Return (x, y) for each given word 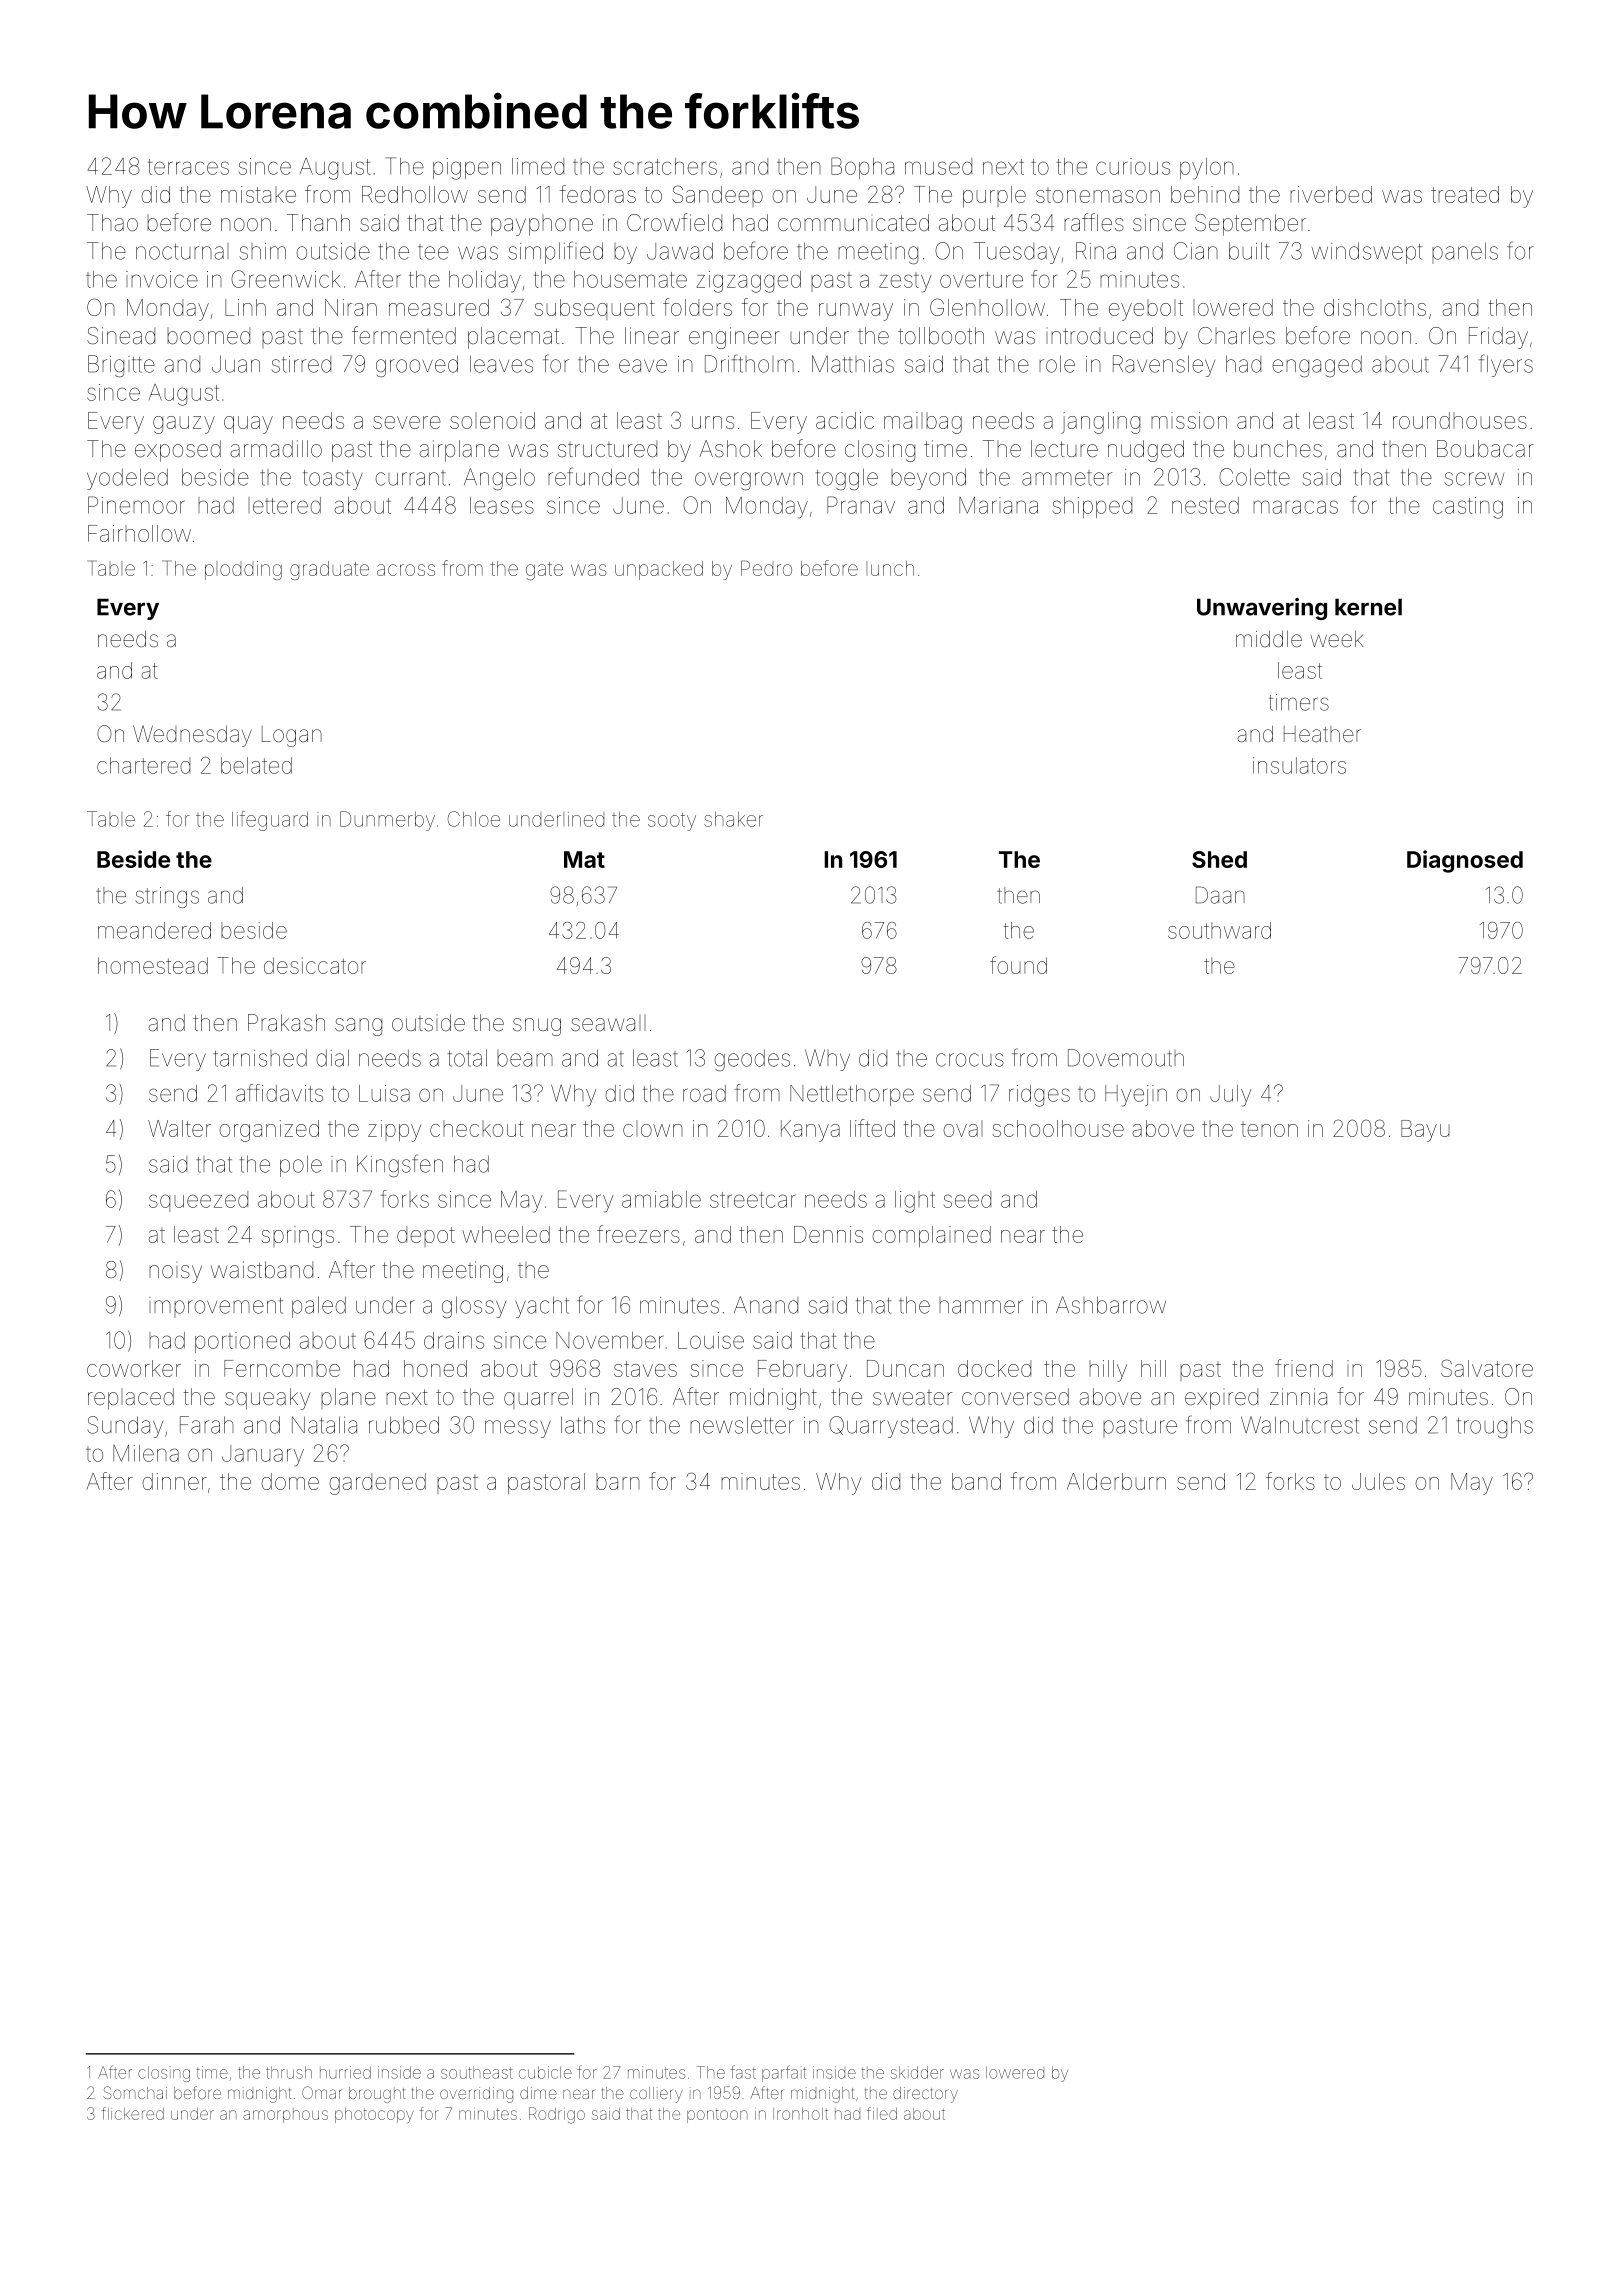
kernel (1368, 607)
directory (925, 2095)
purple (994, 196)
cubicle (545, 2072)
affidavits (279, 1093)
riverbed (1331, 194)
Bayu (1425, 1131)
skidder (917, 2072)
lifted (872, 1128)
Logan (292, 736)
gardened (377, 1484)
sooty (672, 822)
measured (439, 307)
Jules (1378, 1481)
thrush (289, 2072)
